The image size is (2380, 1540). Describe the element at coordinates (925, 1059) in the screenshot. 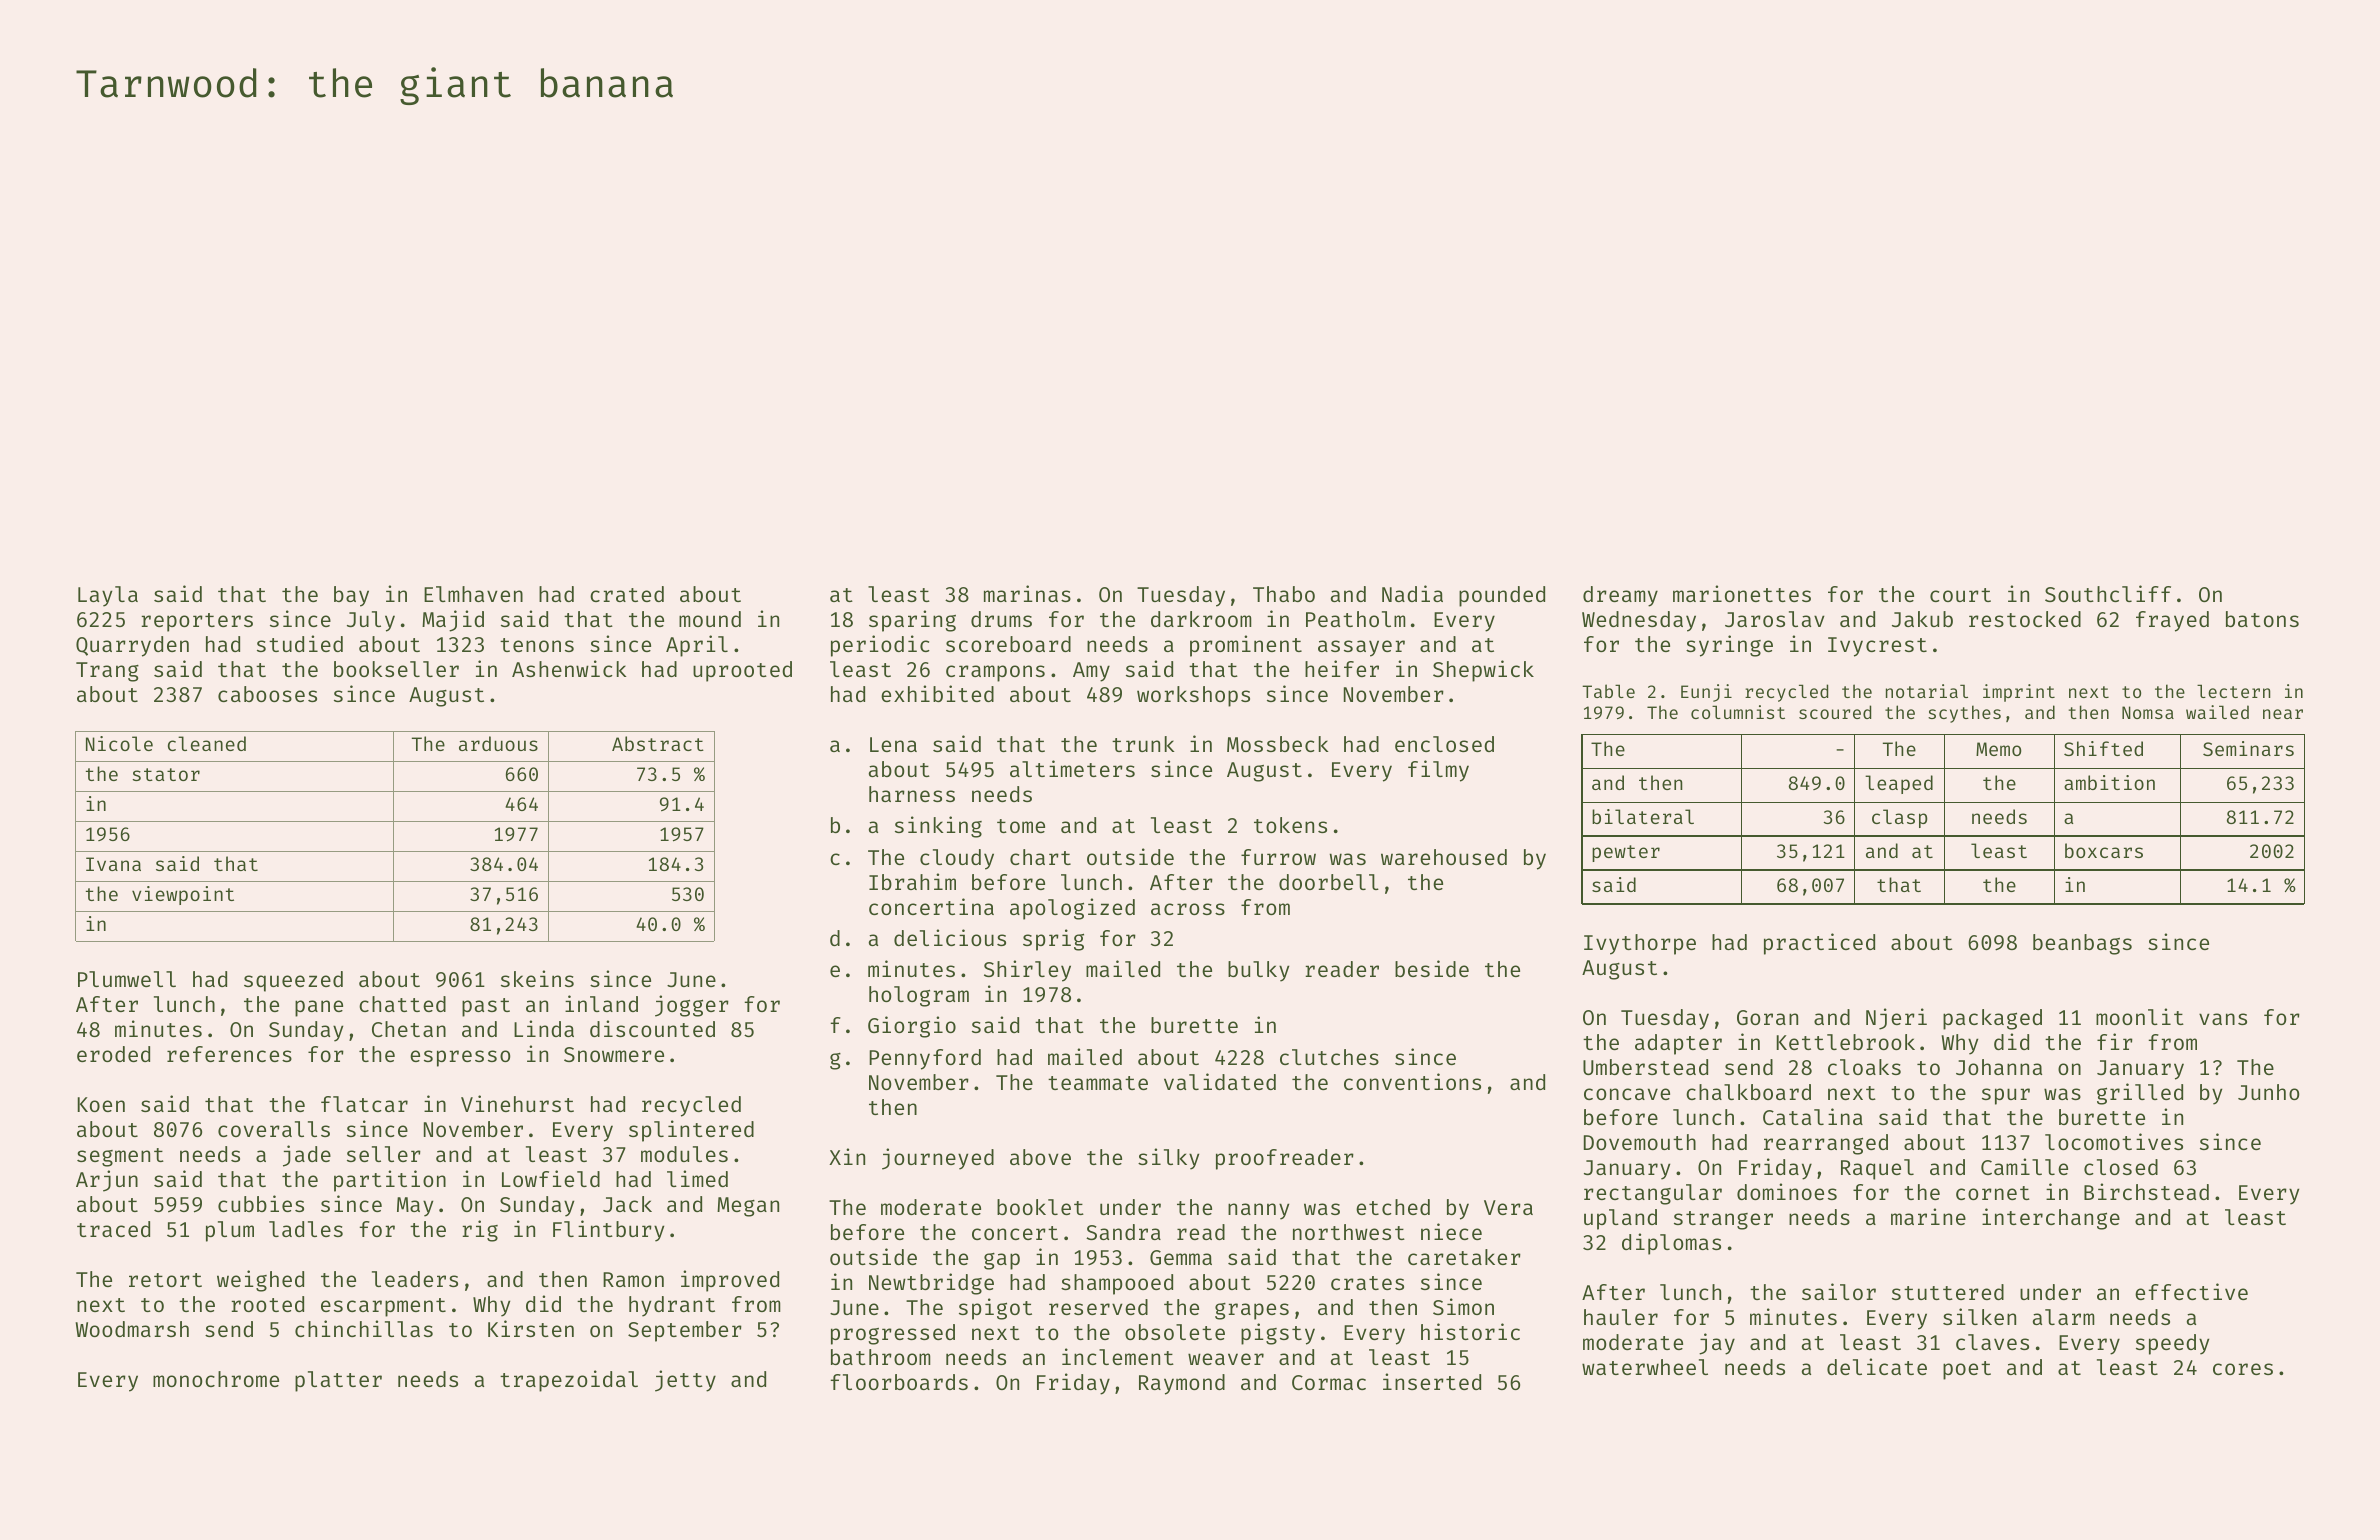

I see `Pennyford` at that location.
